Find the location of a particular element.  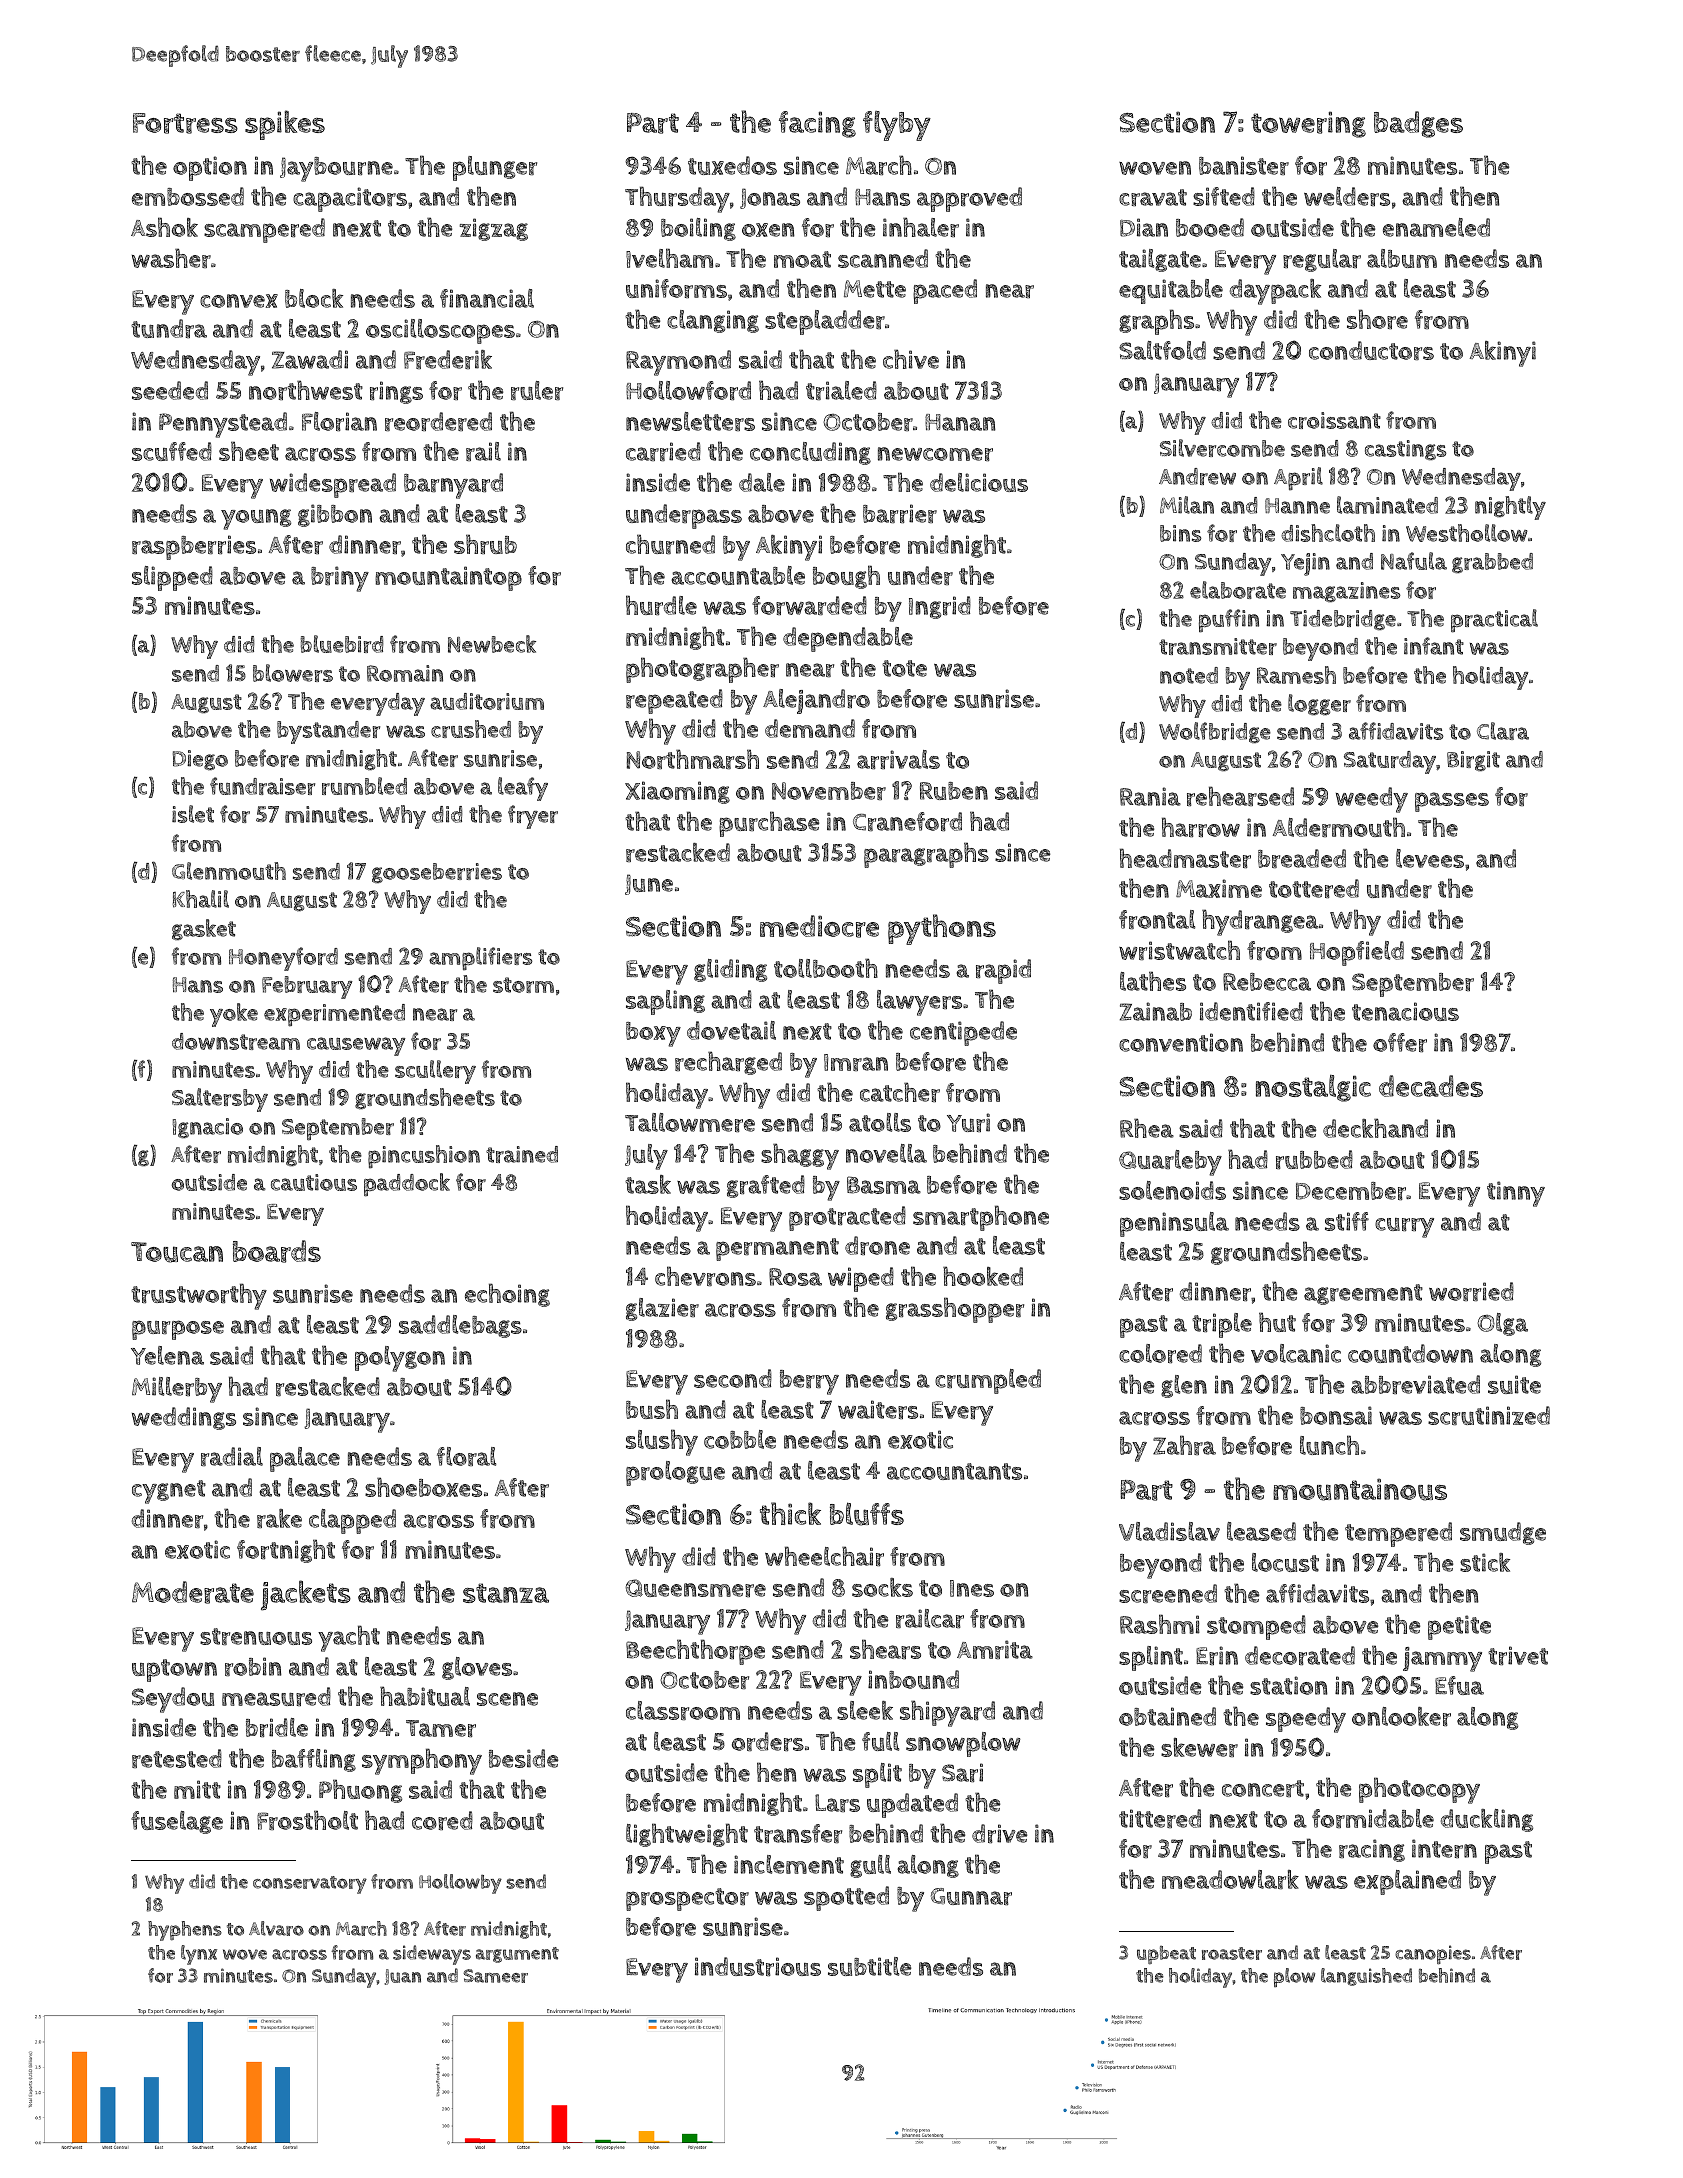

flyby is located at coordinates (897, 126).
